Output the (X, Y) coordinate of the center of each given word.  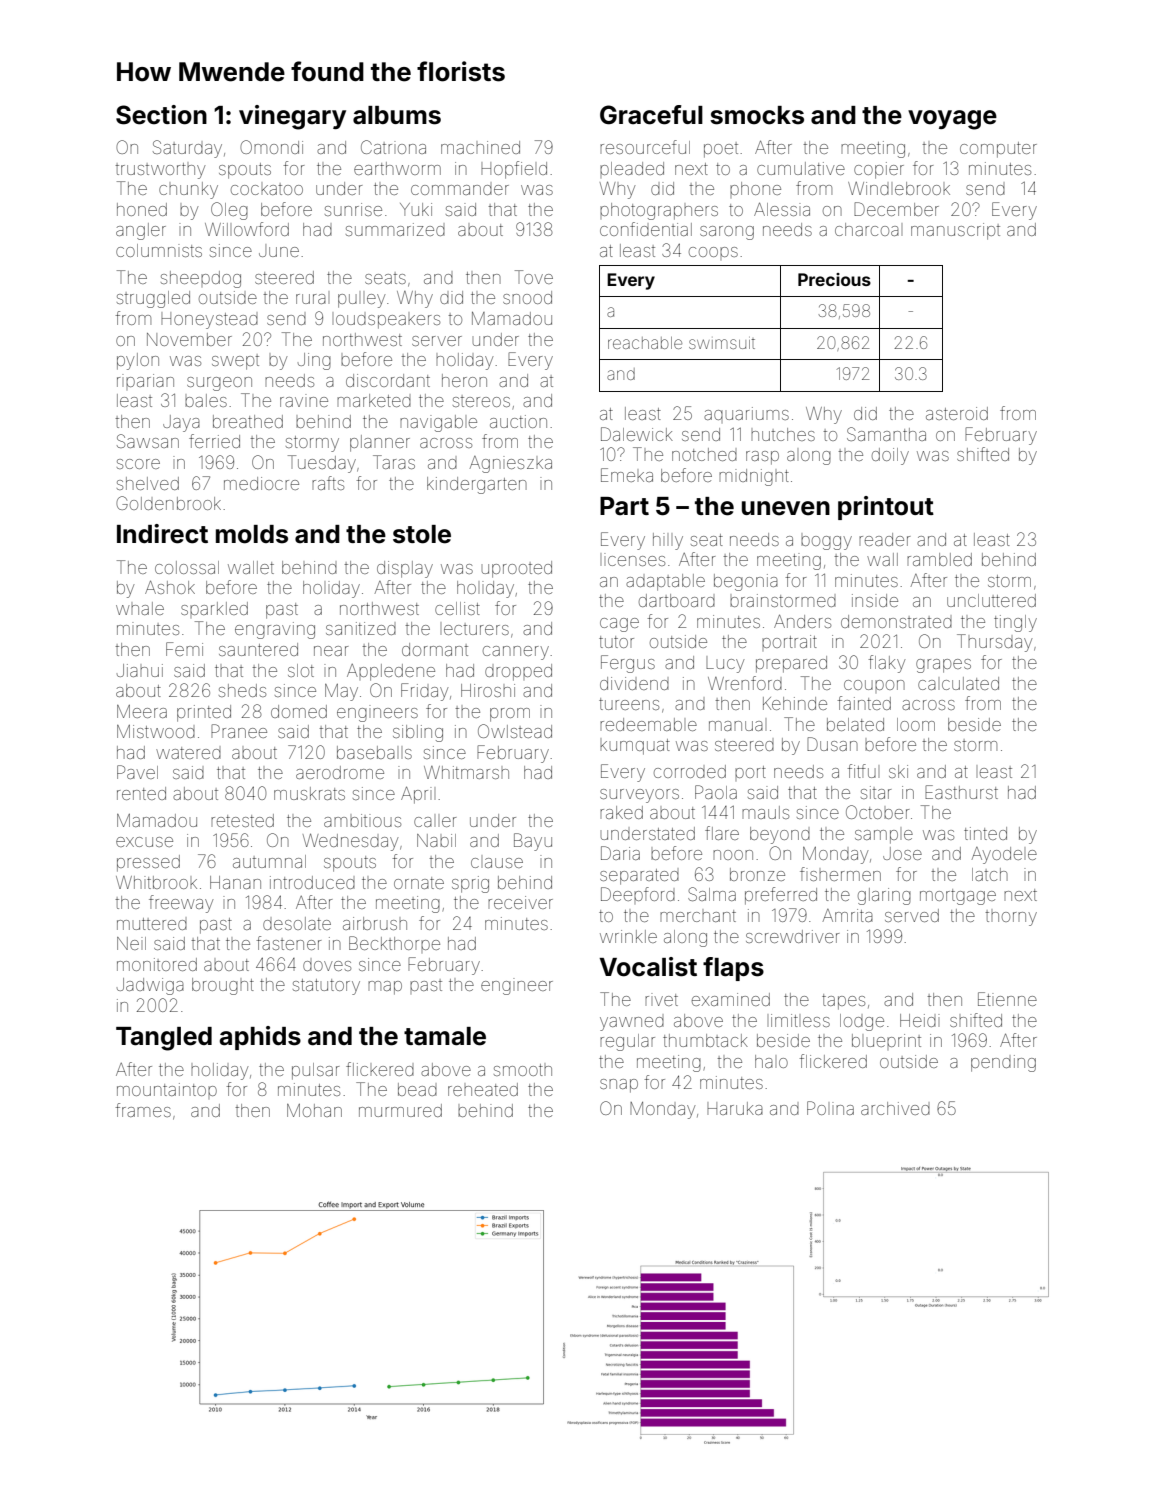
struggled (153, 299)
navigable (438, 423)
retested (242, 820)
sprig (470, 884)
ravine (304, 400)
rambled (939, 559)
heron (464, 380)
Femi (184, 649)
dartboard (677, 600)
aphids (260, 1038)
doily (890, 456)
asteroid (957, 413)
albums (397, 115)
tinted (985, 833)
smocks (757, 115)
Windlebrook (899, 188)
